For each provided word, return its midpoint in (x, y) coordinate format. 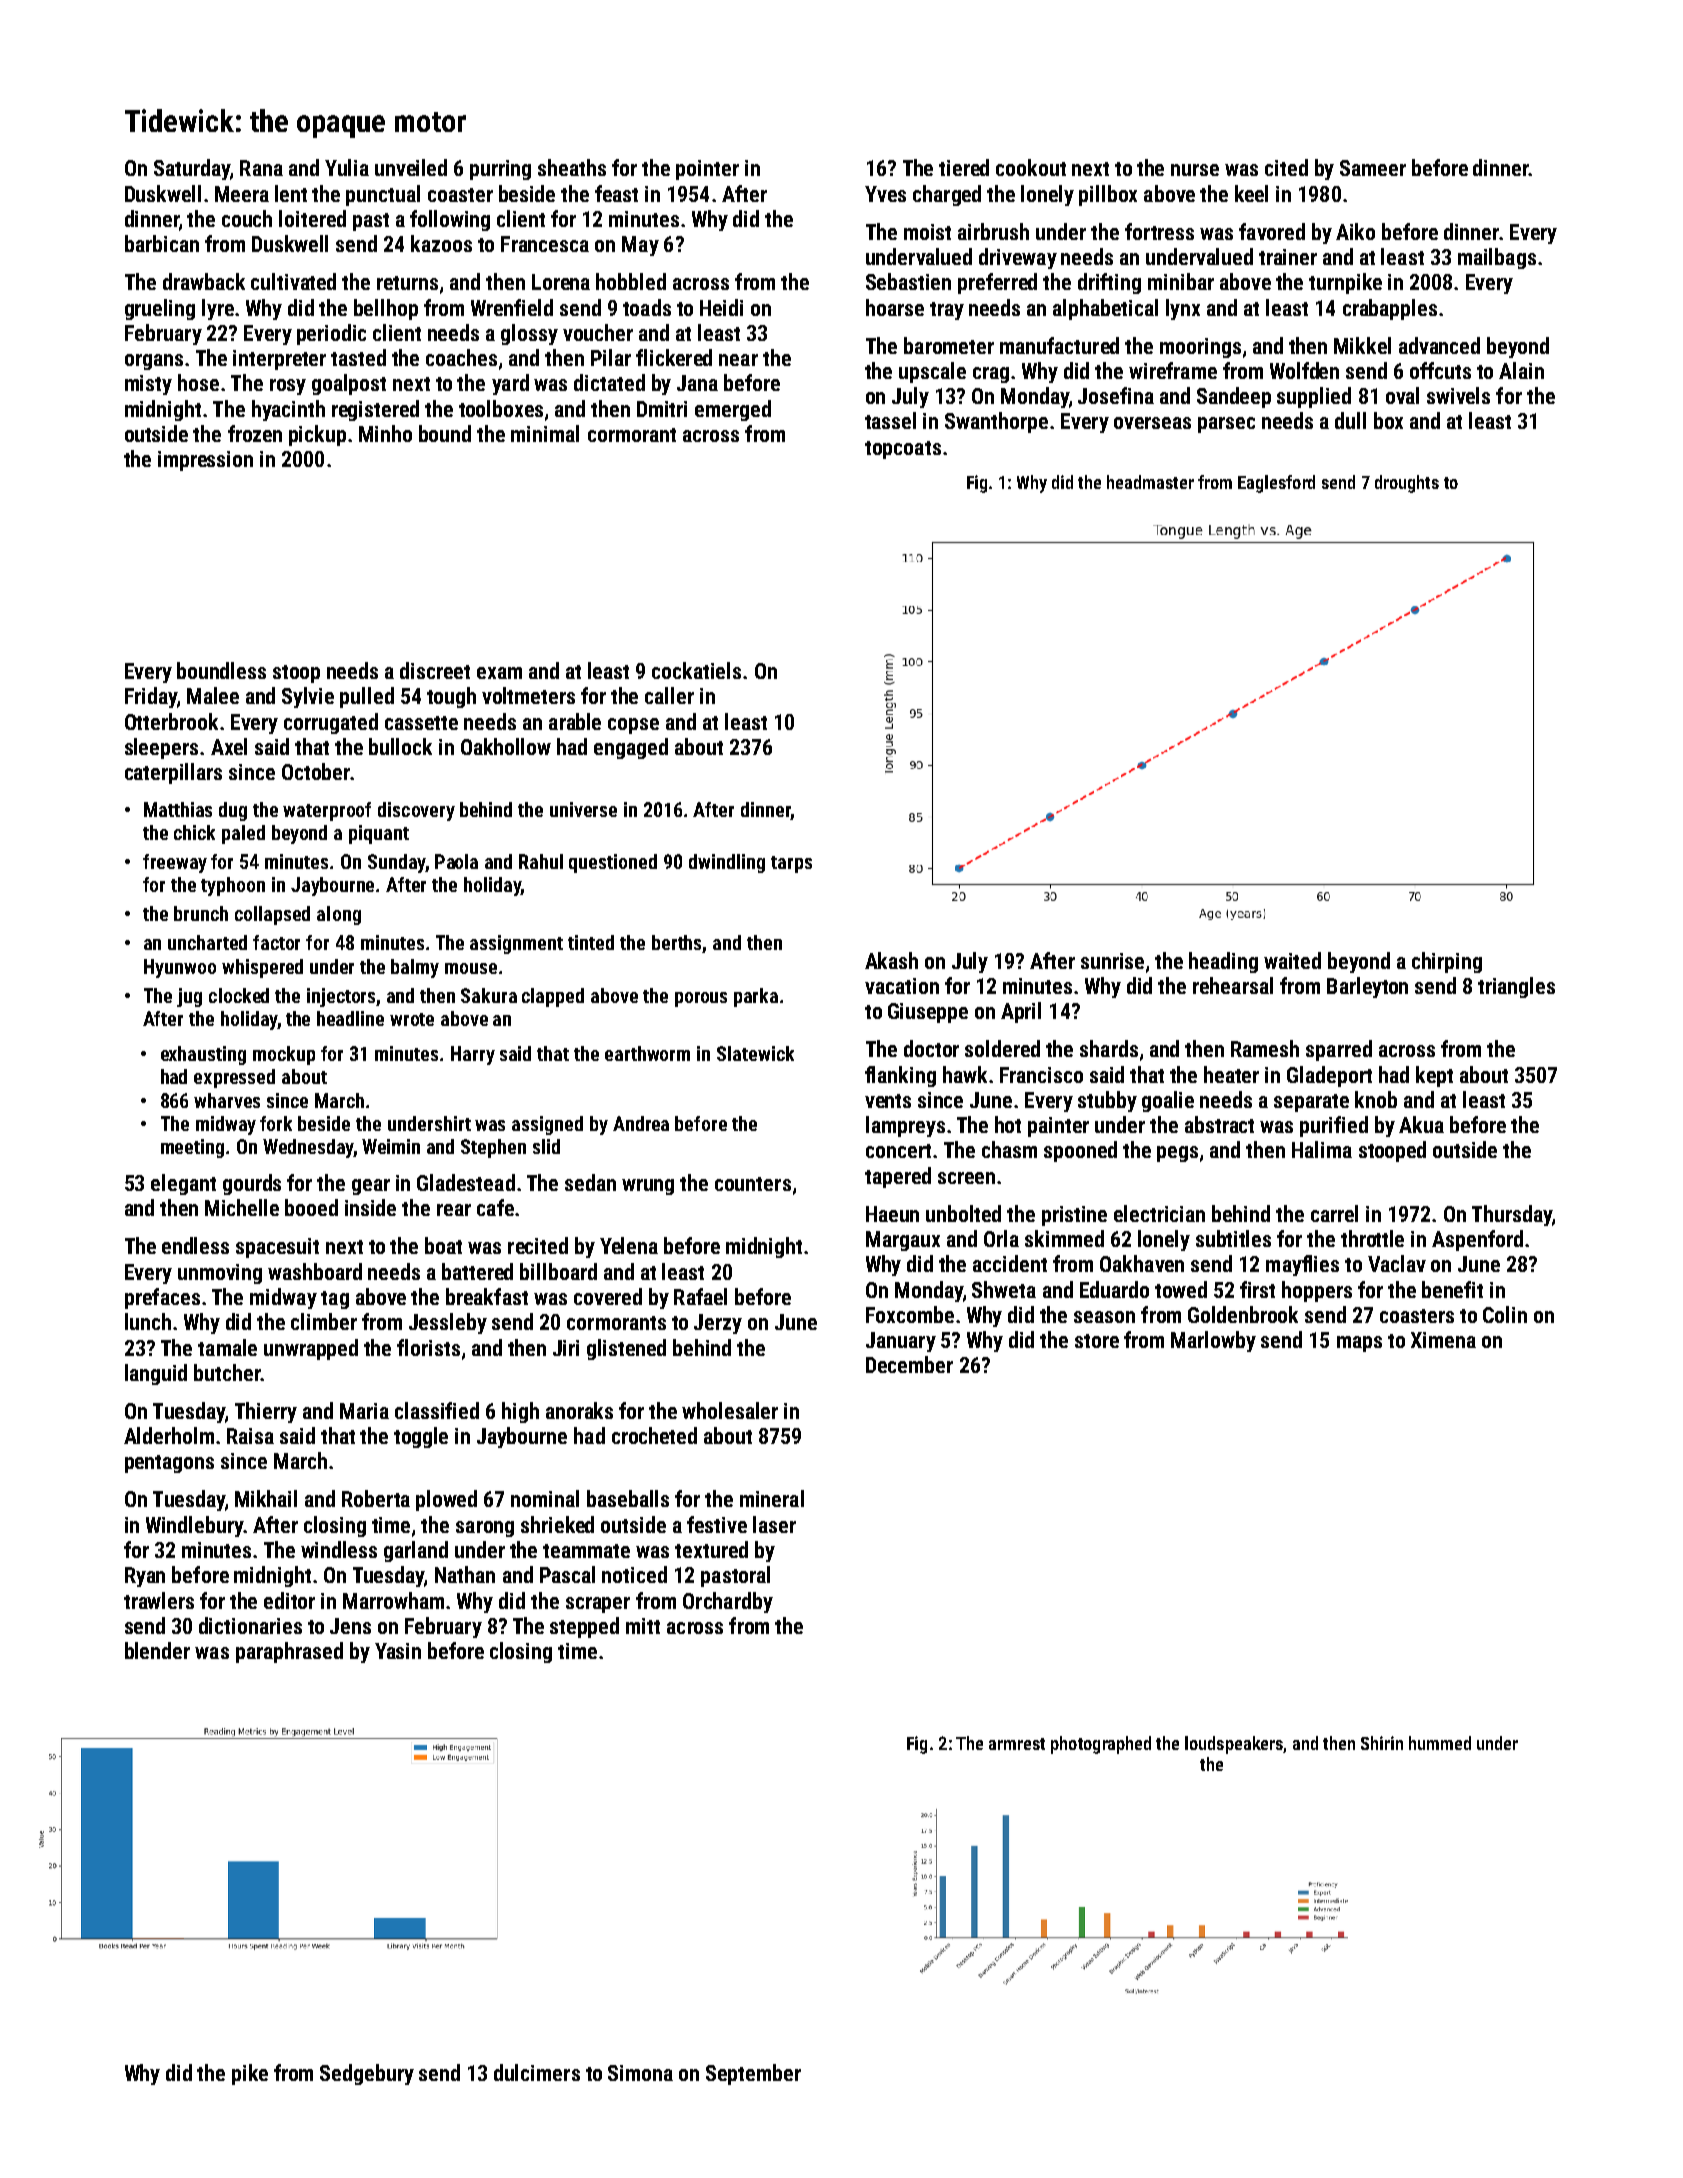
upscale (932, 372)
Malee (213, 695)
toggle (421, 1437)
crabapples (1390, 309)
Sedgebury (367, 2074)
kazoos (441, 243)
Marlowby (1213, 1341)
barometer (949, 345)
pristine (1074, 1216)
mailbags (1497, 258)
